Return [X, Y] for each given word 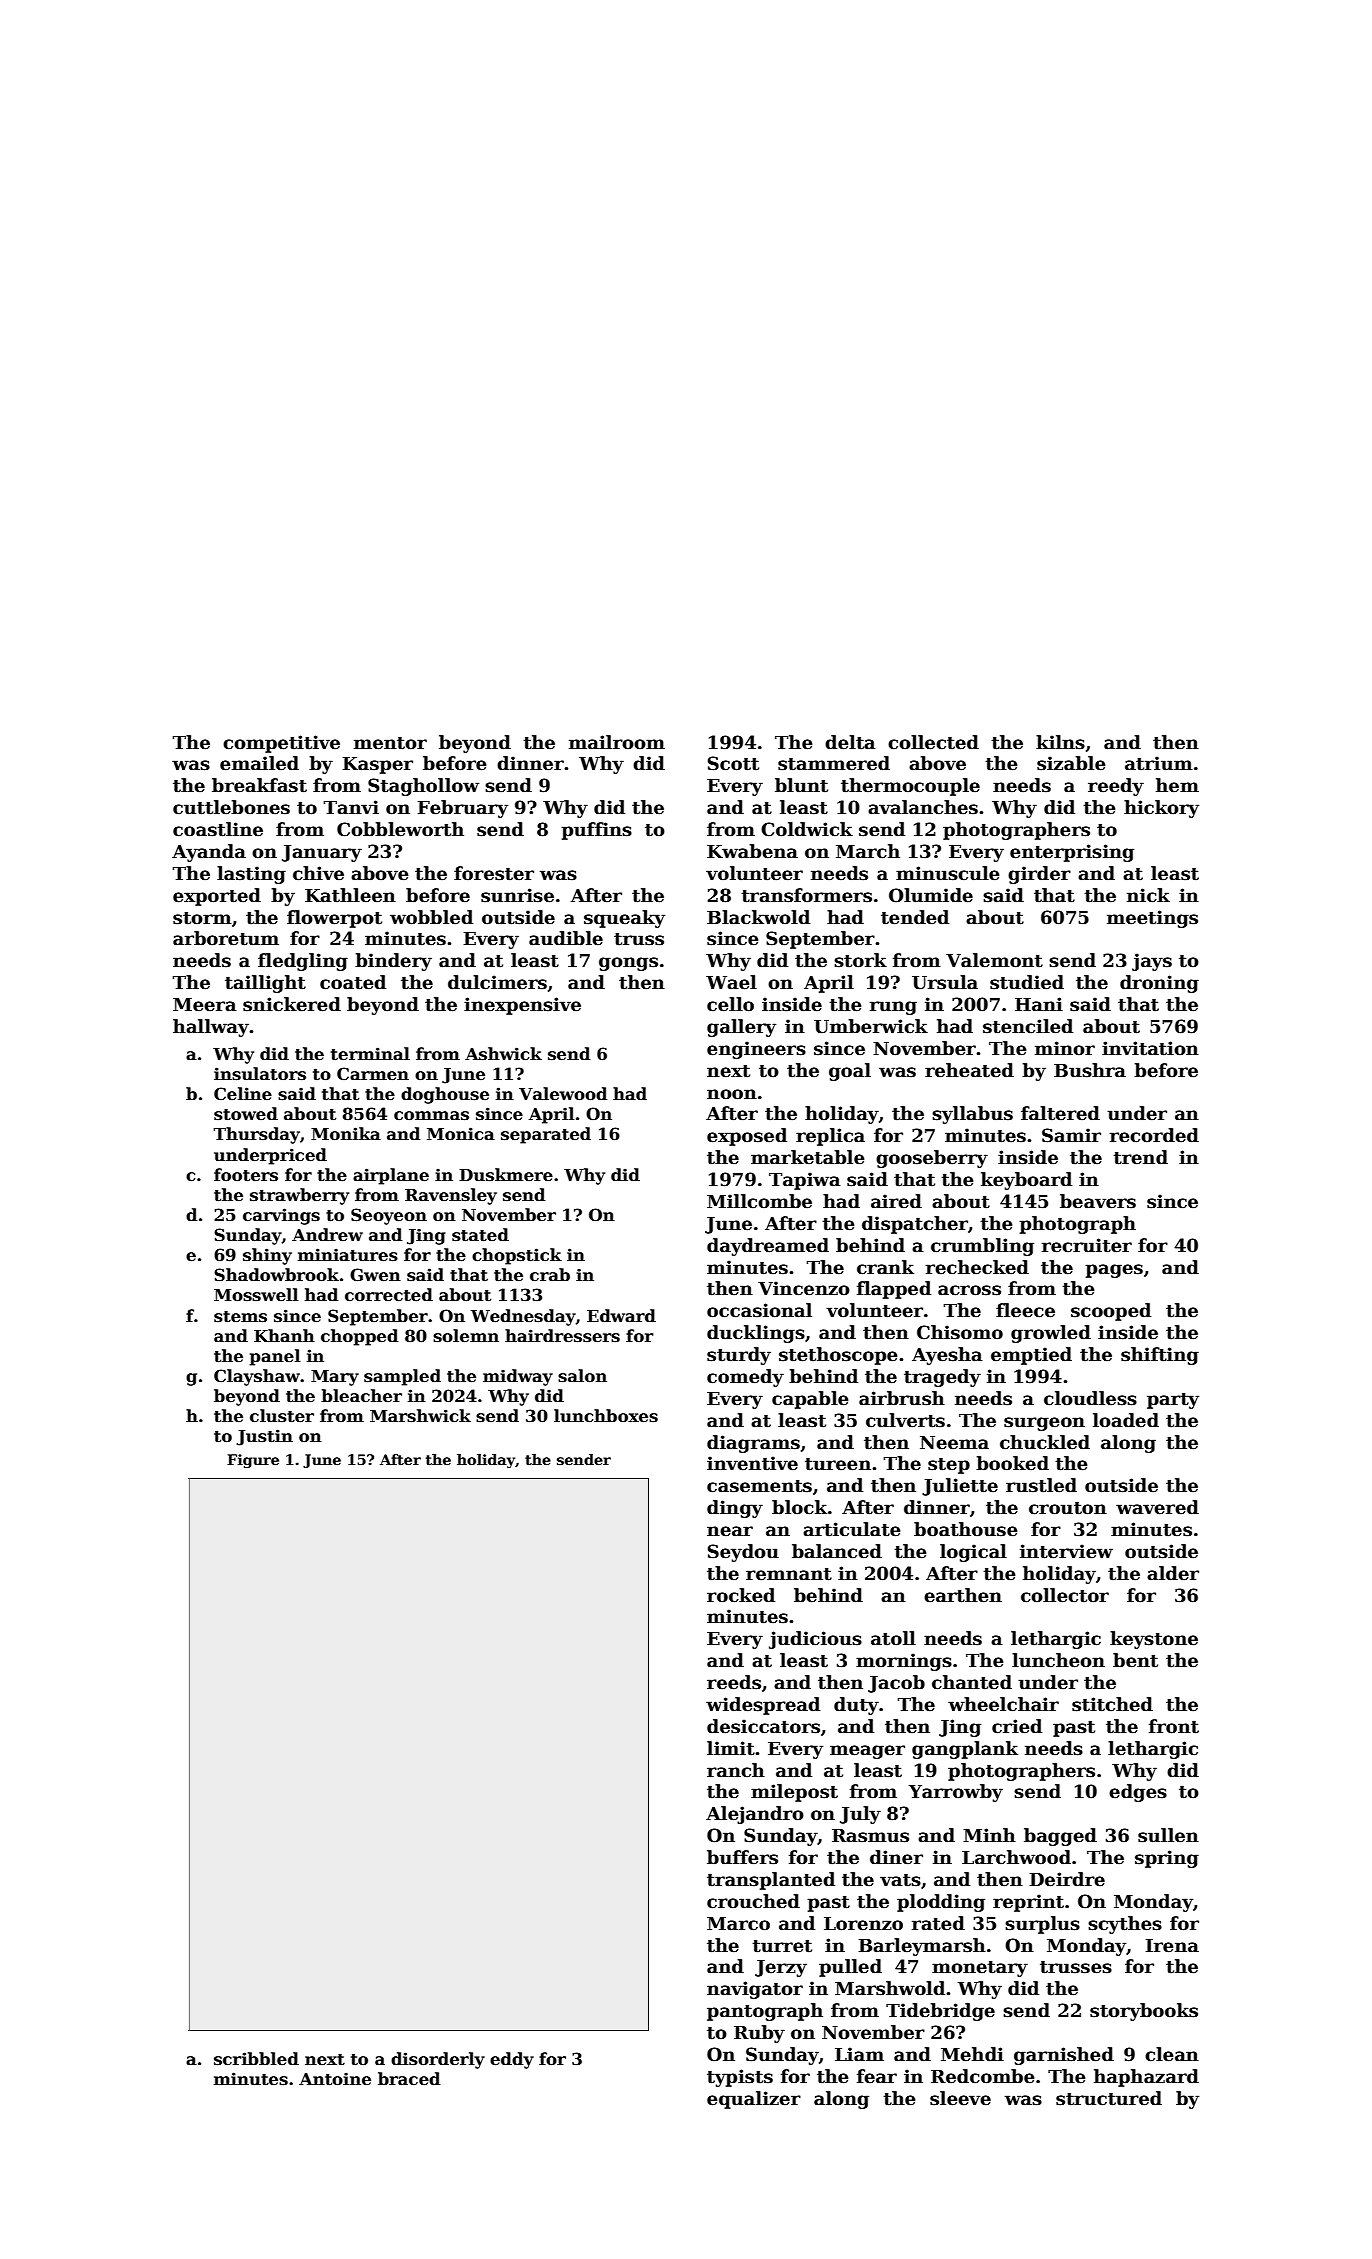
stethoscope [838, 1356]
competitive [281, 744]
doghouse [445, 1095]
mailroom [617, 742]
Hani [1039, 1004]
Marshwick [420, 1416]
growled [1051, 1334]
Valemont [994, 960]
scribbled [256, 2059]
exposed [747, 1137]
